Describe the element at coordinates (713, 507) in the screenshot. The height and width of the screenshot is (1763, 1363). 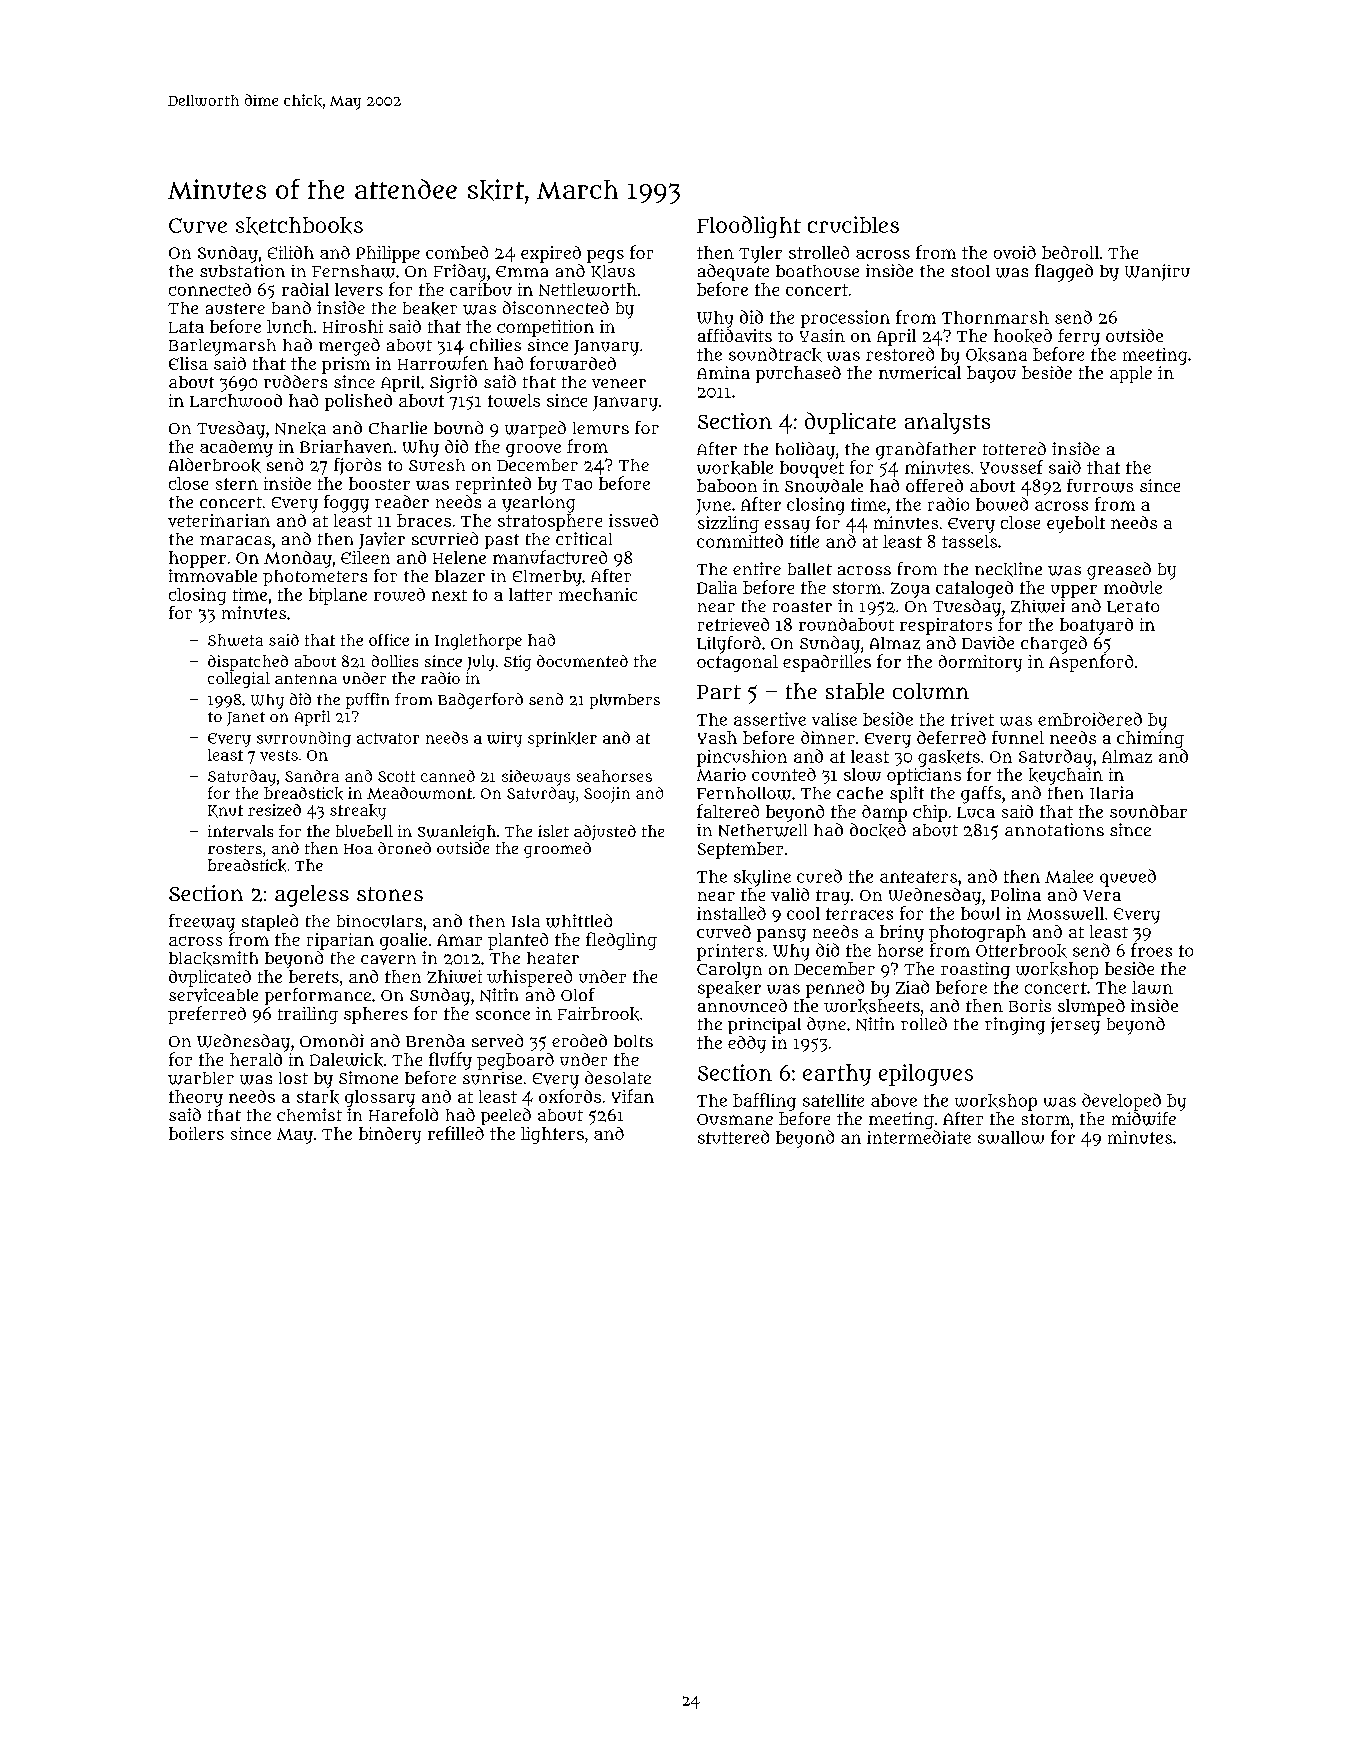
I see `June` at that location.
